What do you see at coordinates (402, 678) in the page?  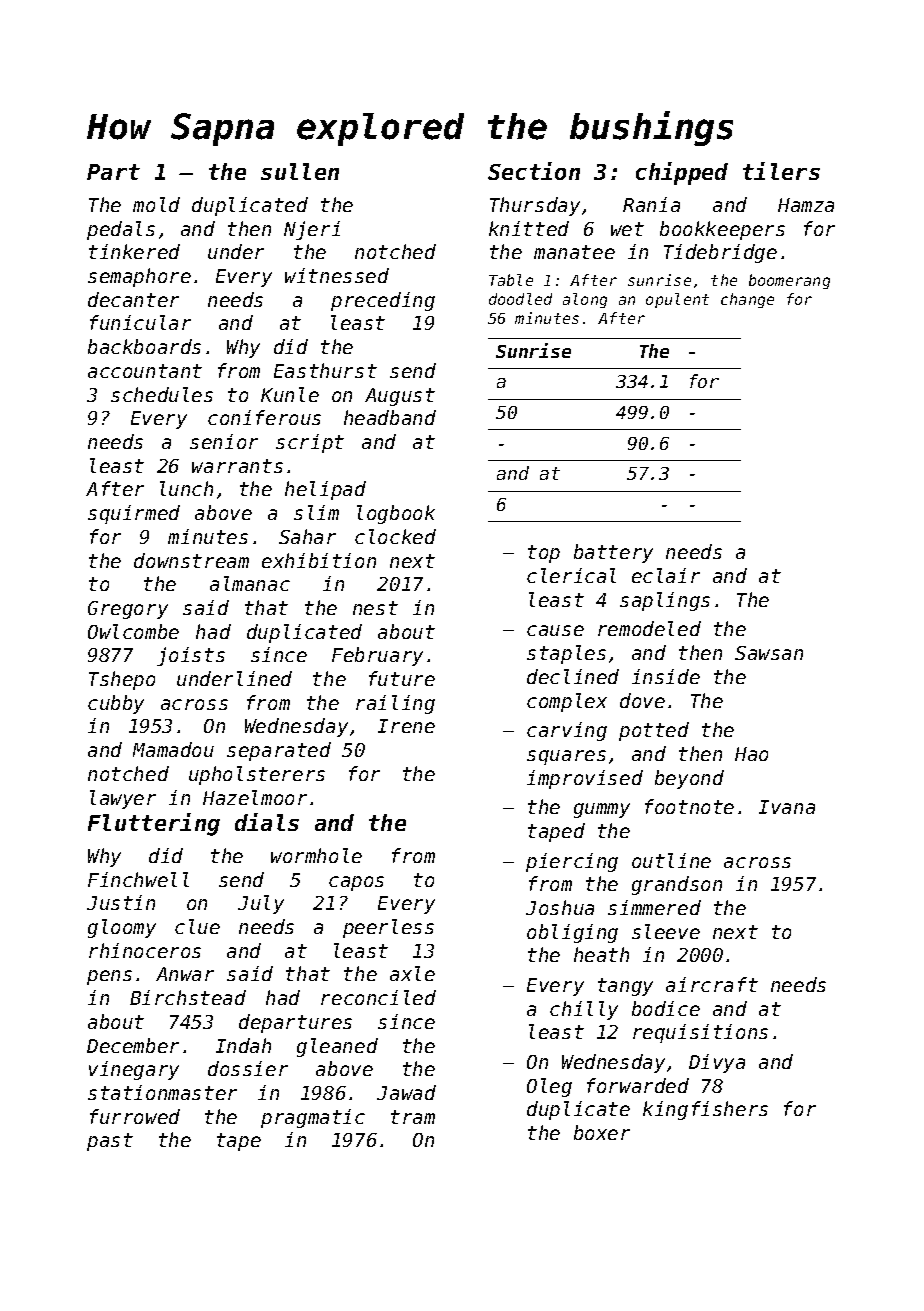 I see `future` at bounding box center [402, 678].
